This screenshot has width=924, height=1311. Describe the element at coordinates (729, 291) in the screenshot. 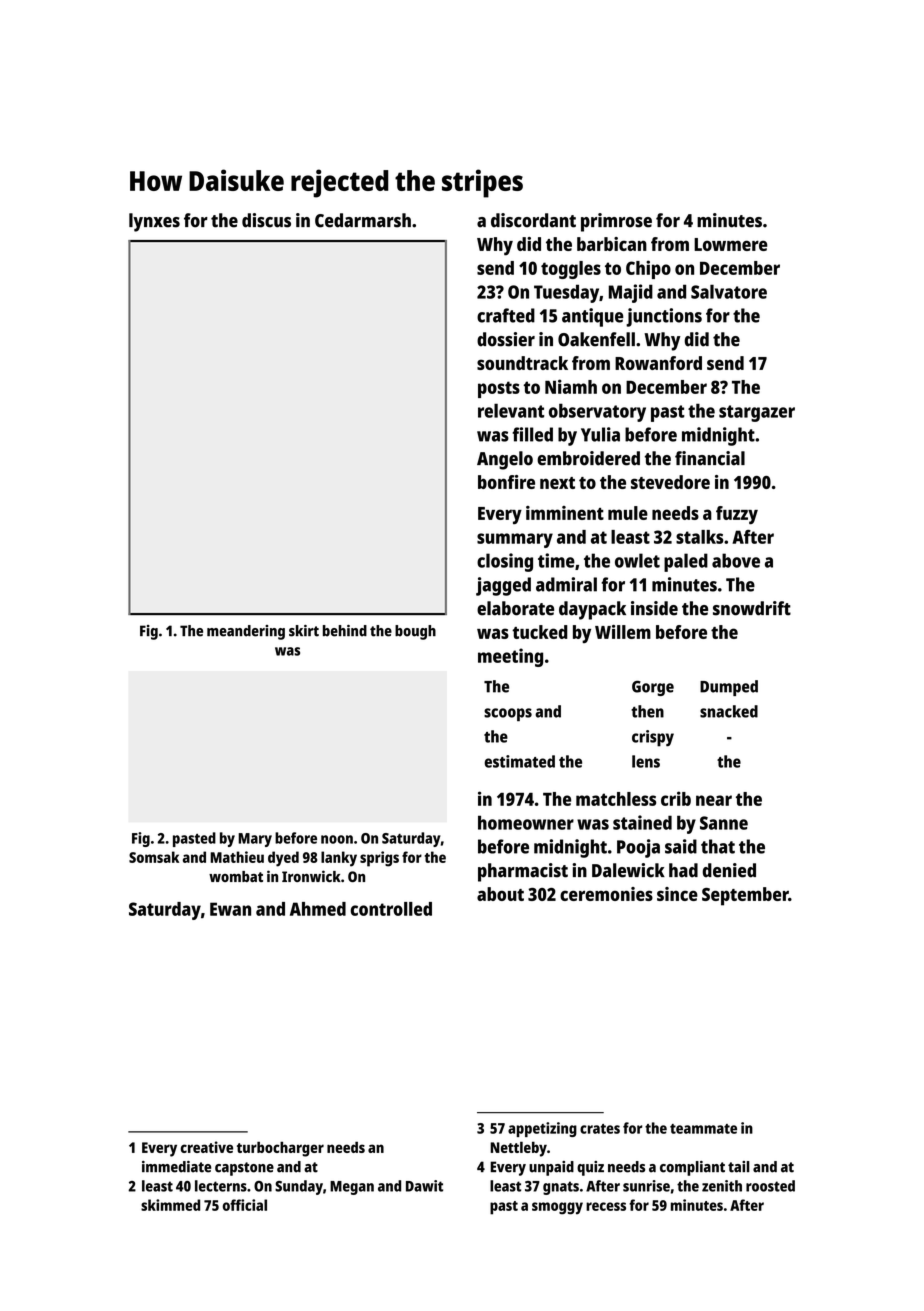

I see `Salvatore` at that location.
